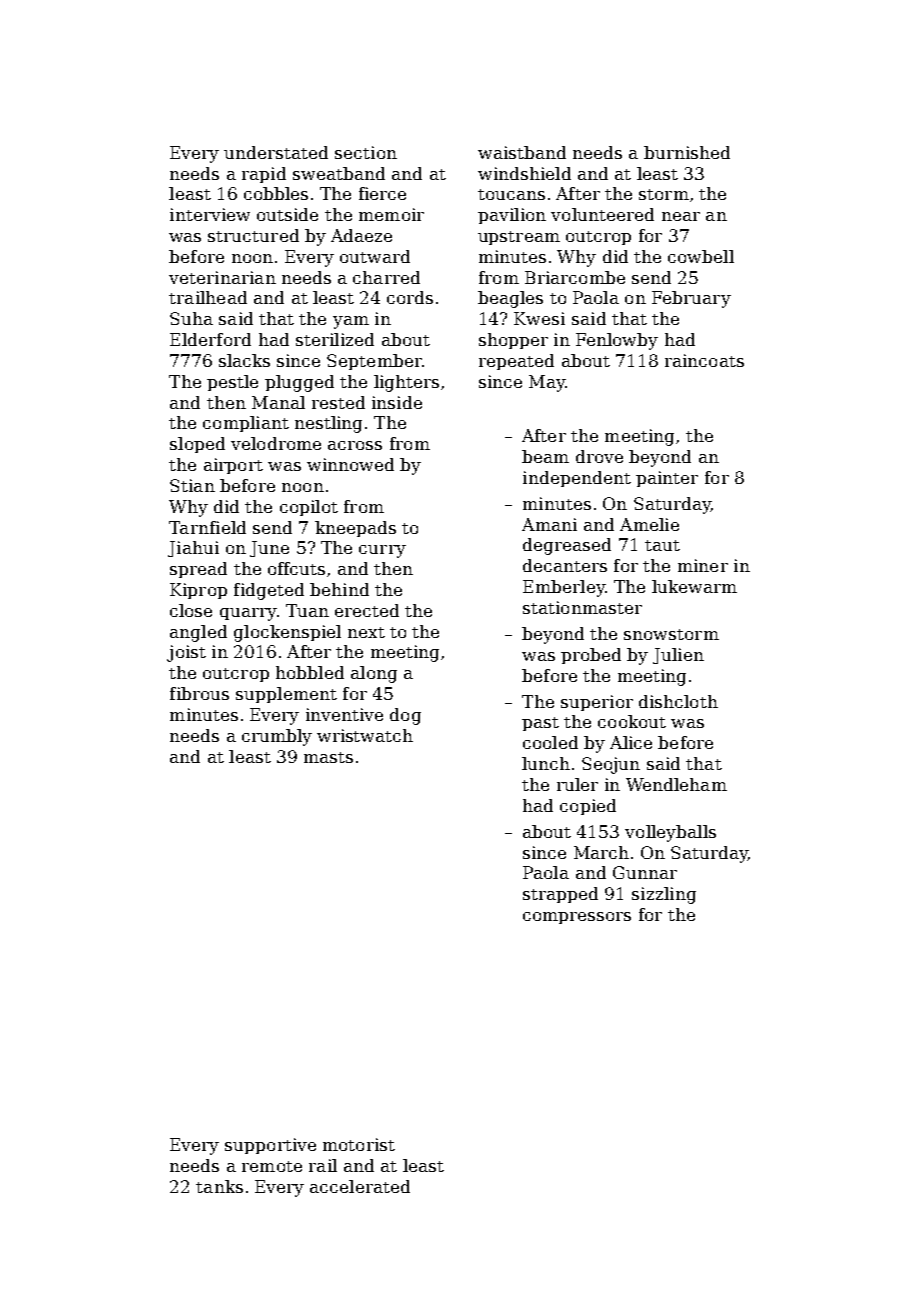 The image size is (924, 1311). What do you see at coordinates (591, 656) in the screenshot?
I see `probed` at bounding box center [591, 656].
